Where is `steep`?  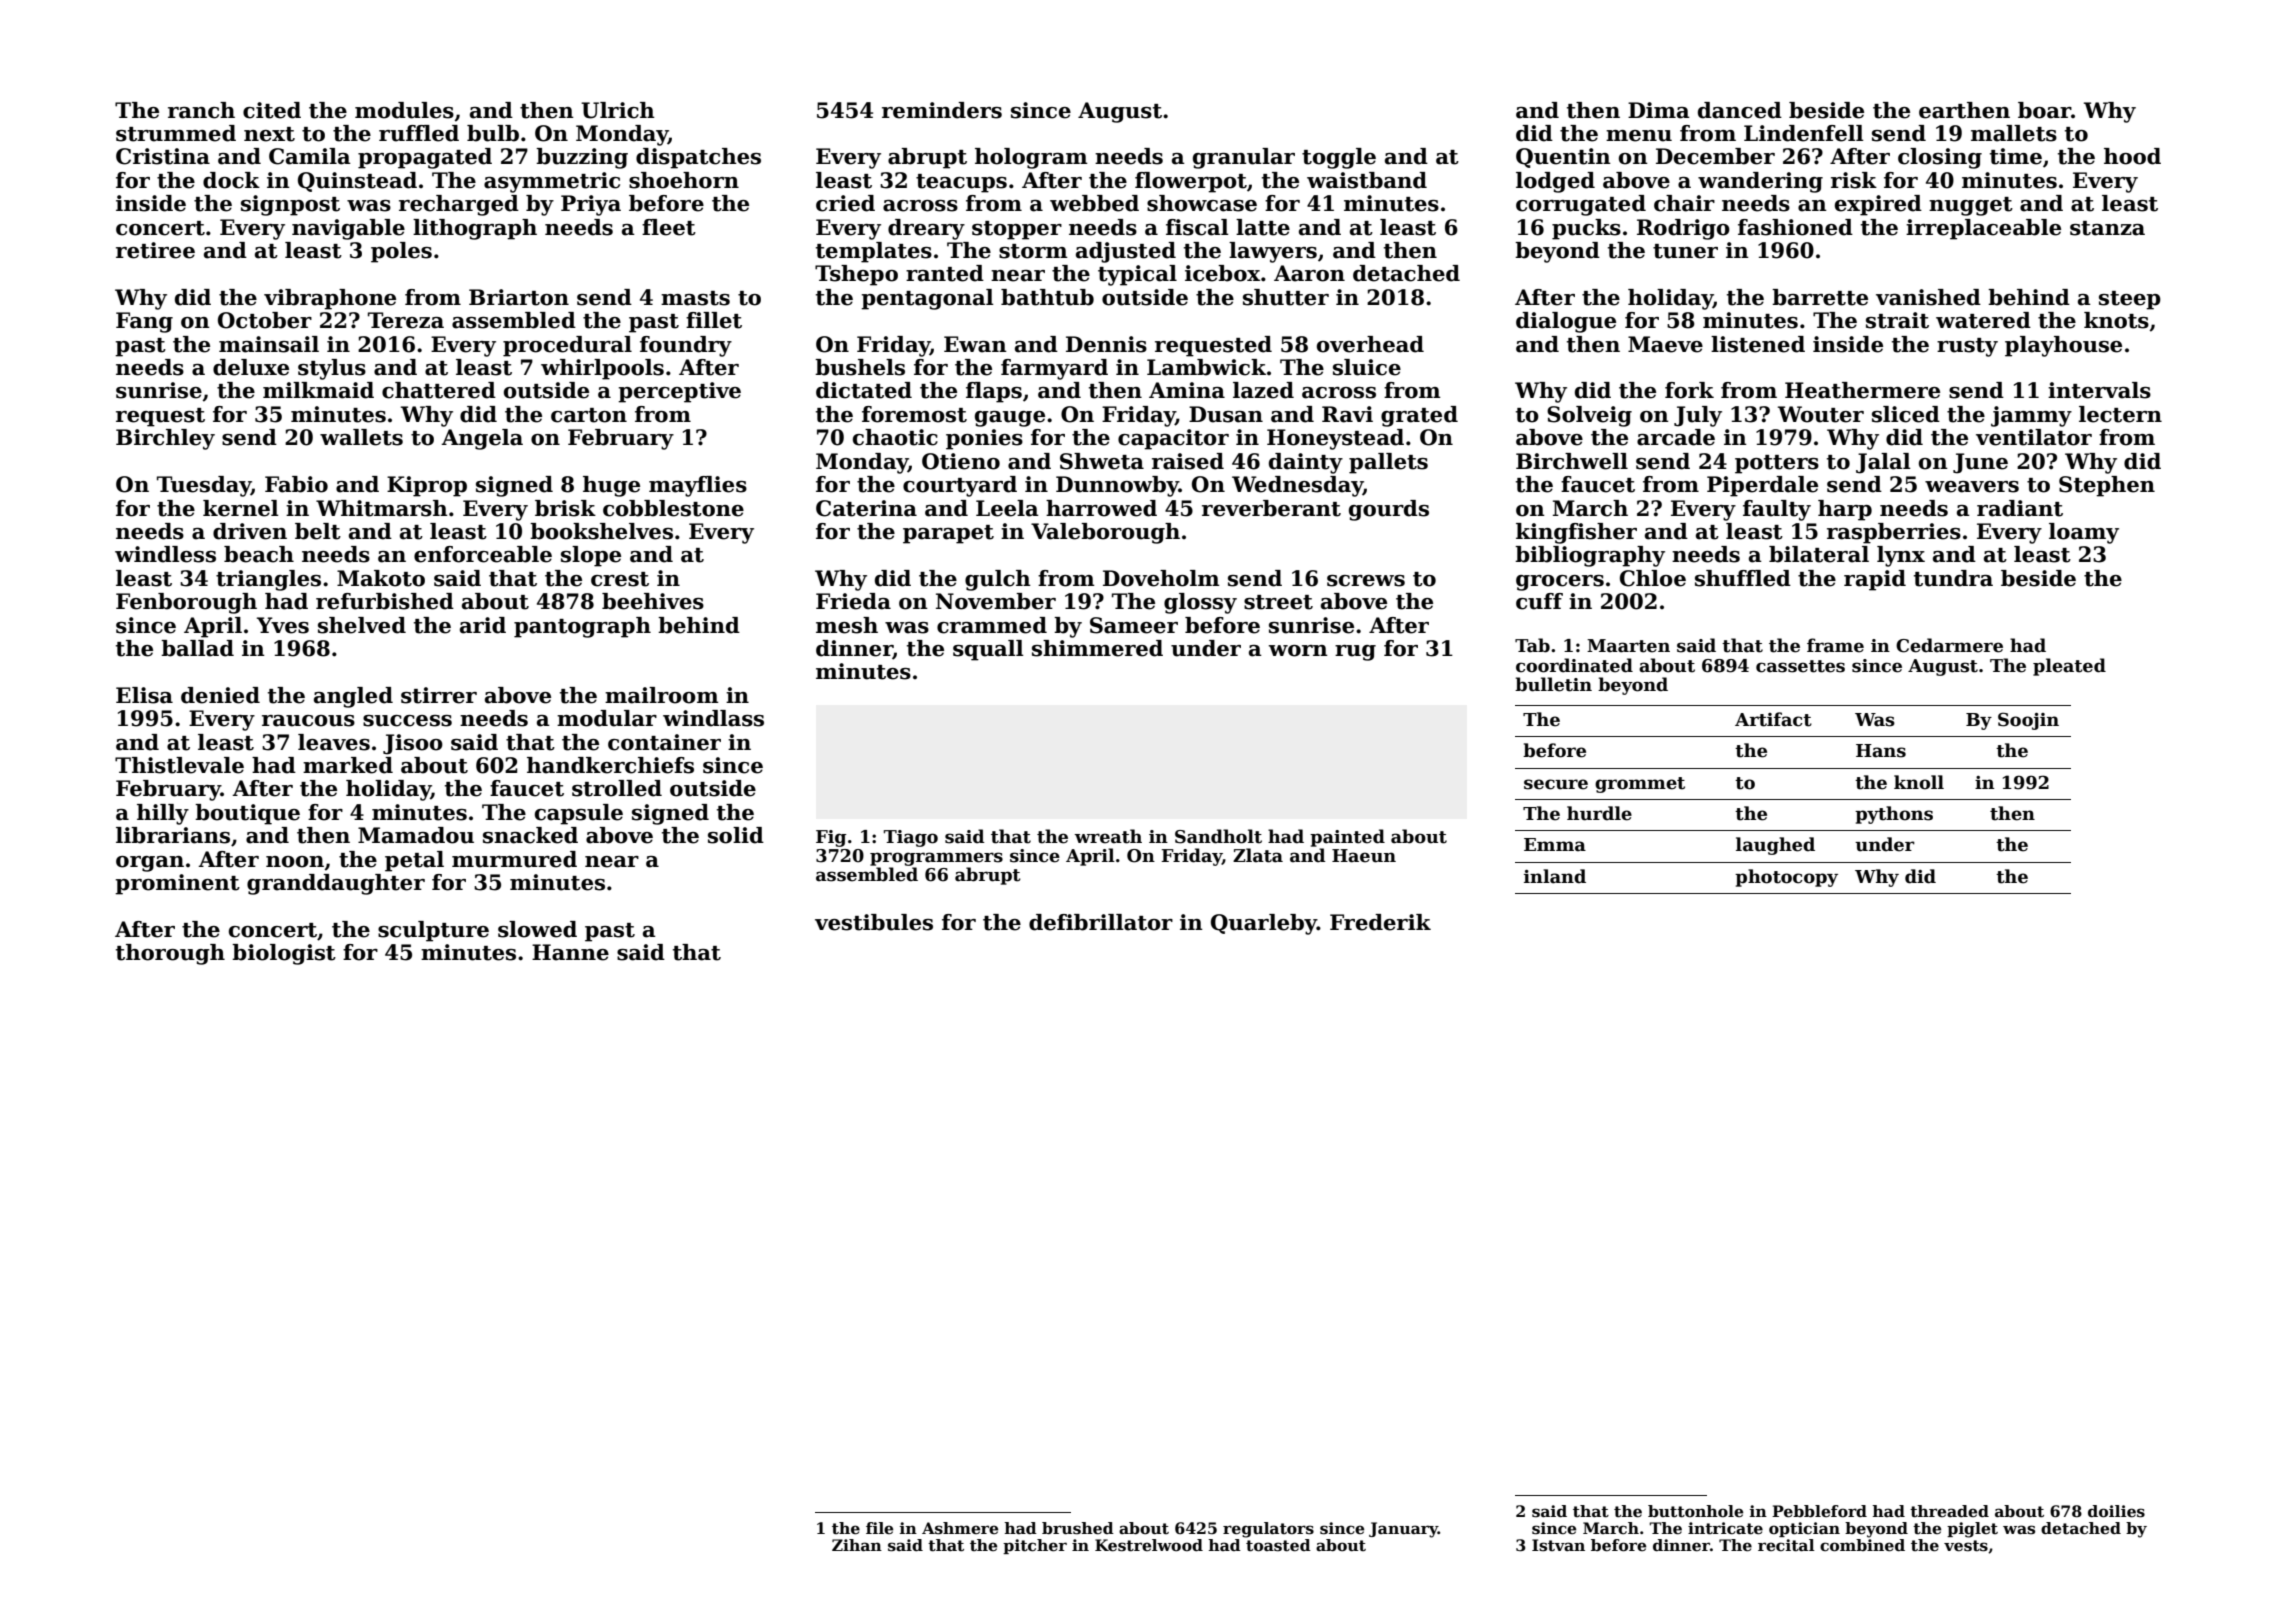 steep is located at coordinates (2130, 300).
